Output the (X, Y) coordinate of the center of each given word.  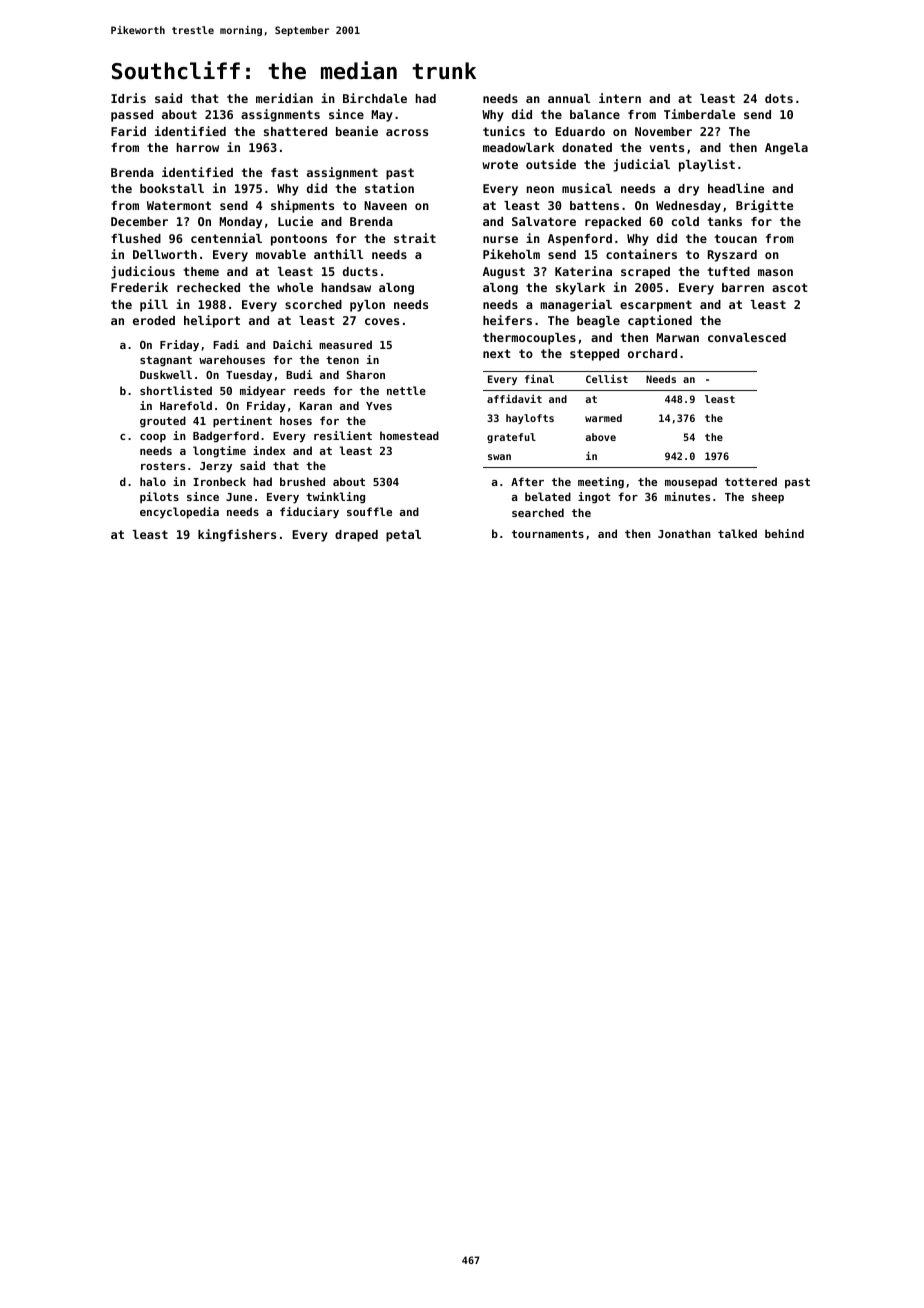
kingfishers (237, 535)
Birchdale (375, 98)
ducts (360, 271)
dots (779, 98)
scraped (645, 273)
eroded (154, 320)
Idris (128, 98)
